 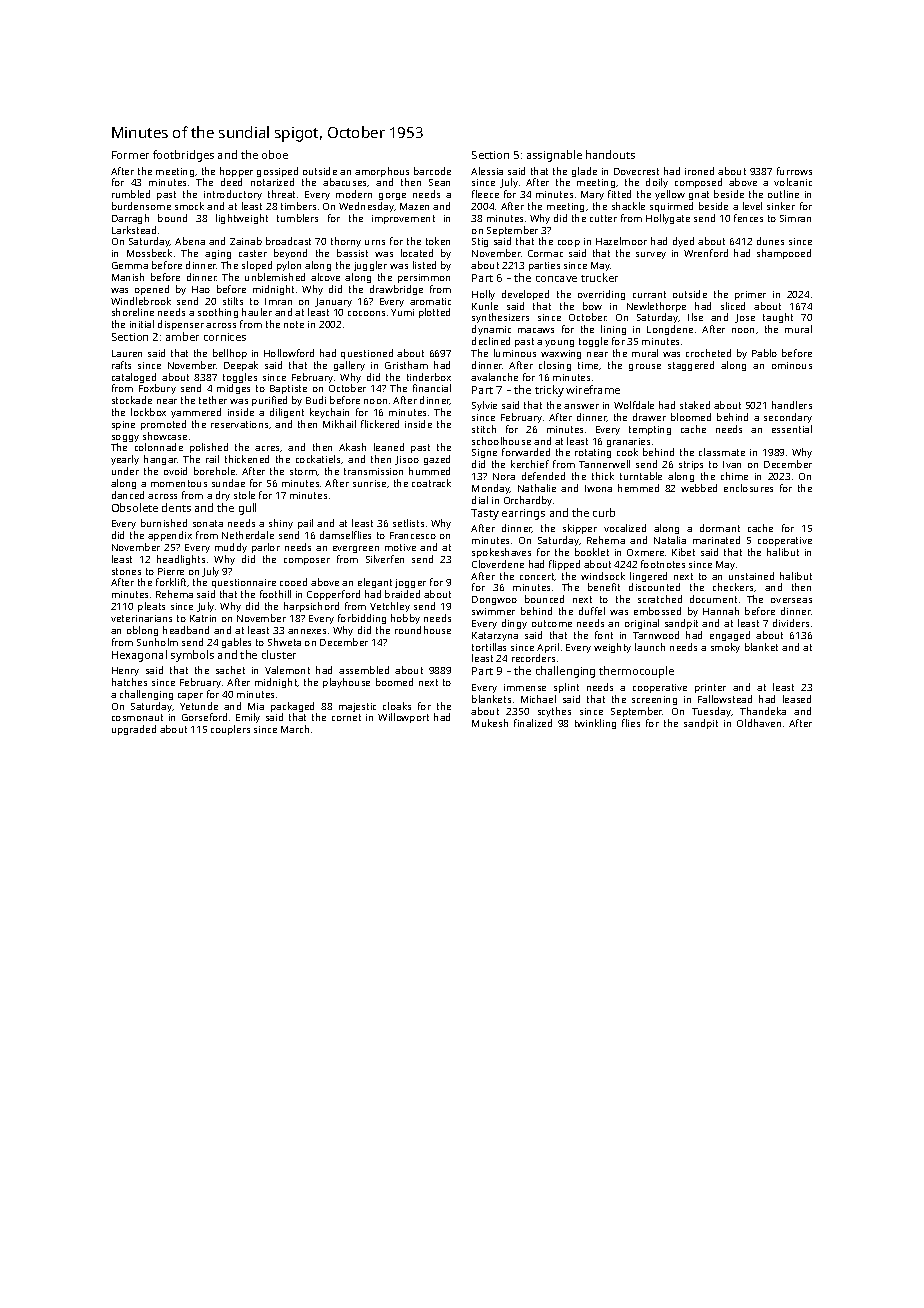 What do you see at coordinates (230, 730) in the screenshot?
I see `couplers` at bounding box center [230, 730].
